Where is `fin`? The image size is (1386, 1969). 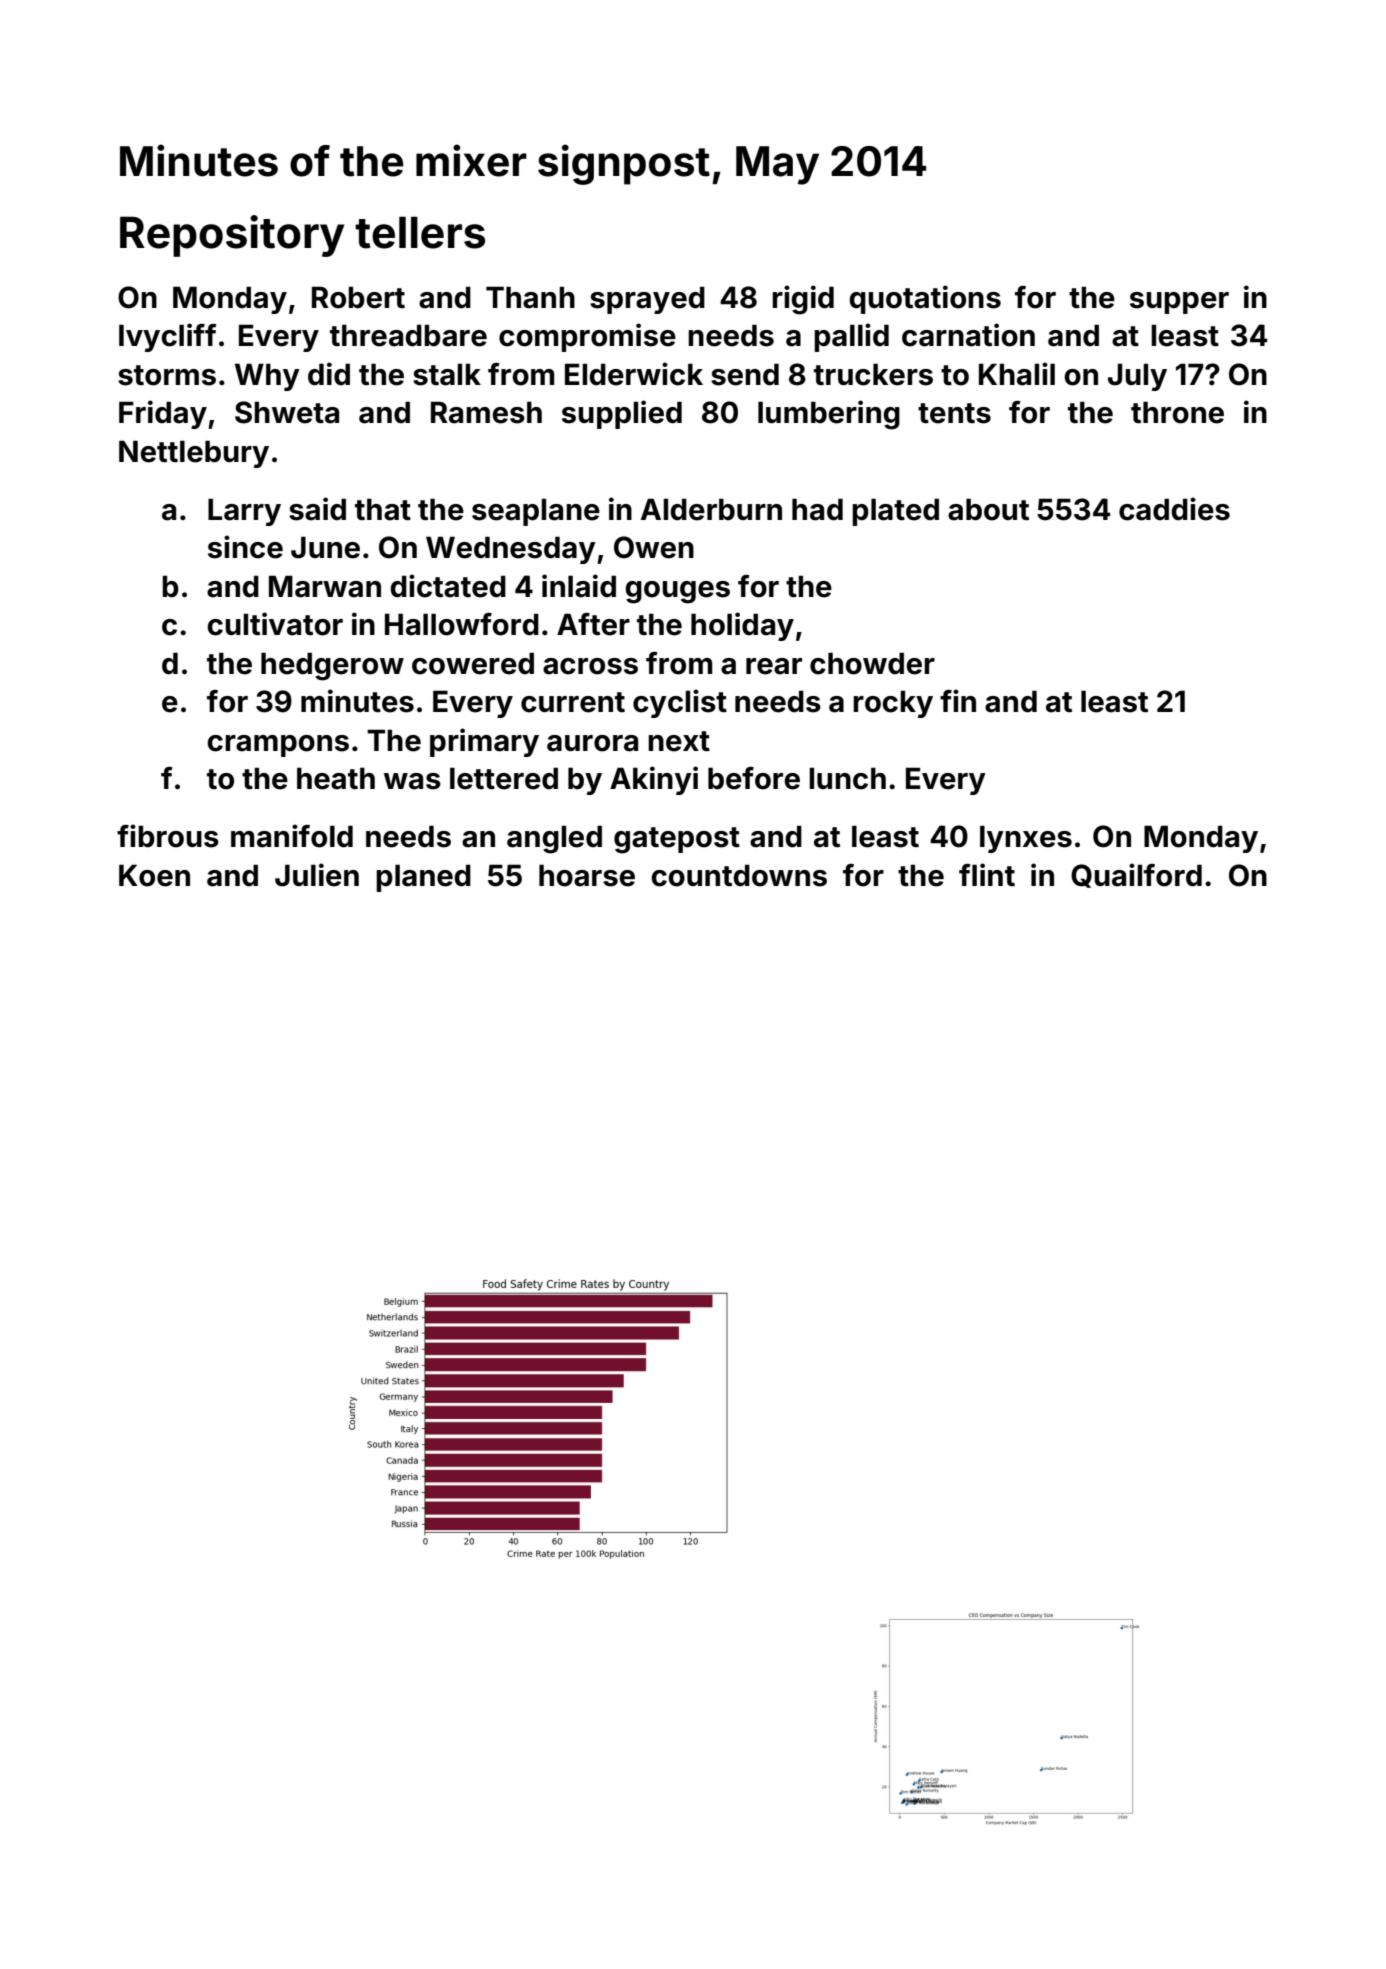
fin is located at coordinates (958, 700).
